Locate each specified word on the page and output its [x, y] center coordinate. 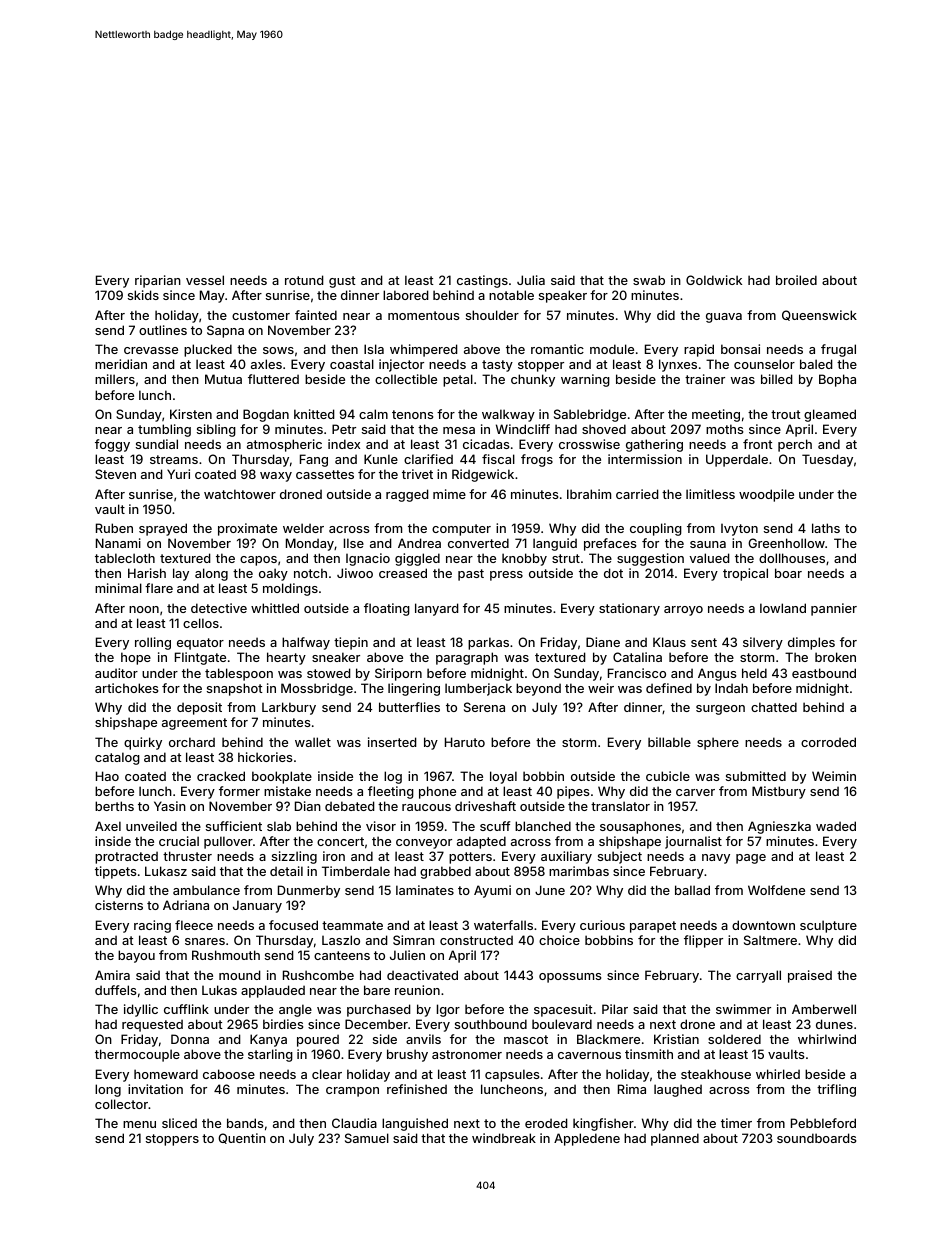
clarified [428, 459]
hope [136, 658]
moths [724, 429]
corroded [828, 742]
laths [826, 528]
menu [139, 1124]
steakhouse [716, 1074]
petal [458, 380]
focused [293, 925]
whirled [778, 1074]
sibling [216, 430]
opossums [570, 978]
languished [415, 1124]
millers [115, 379]
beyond [538, 689]
